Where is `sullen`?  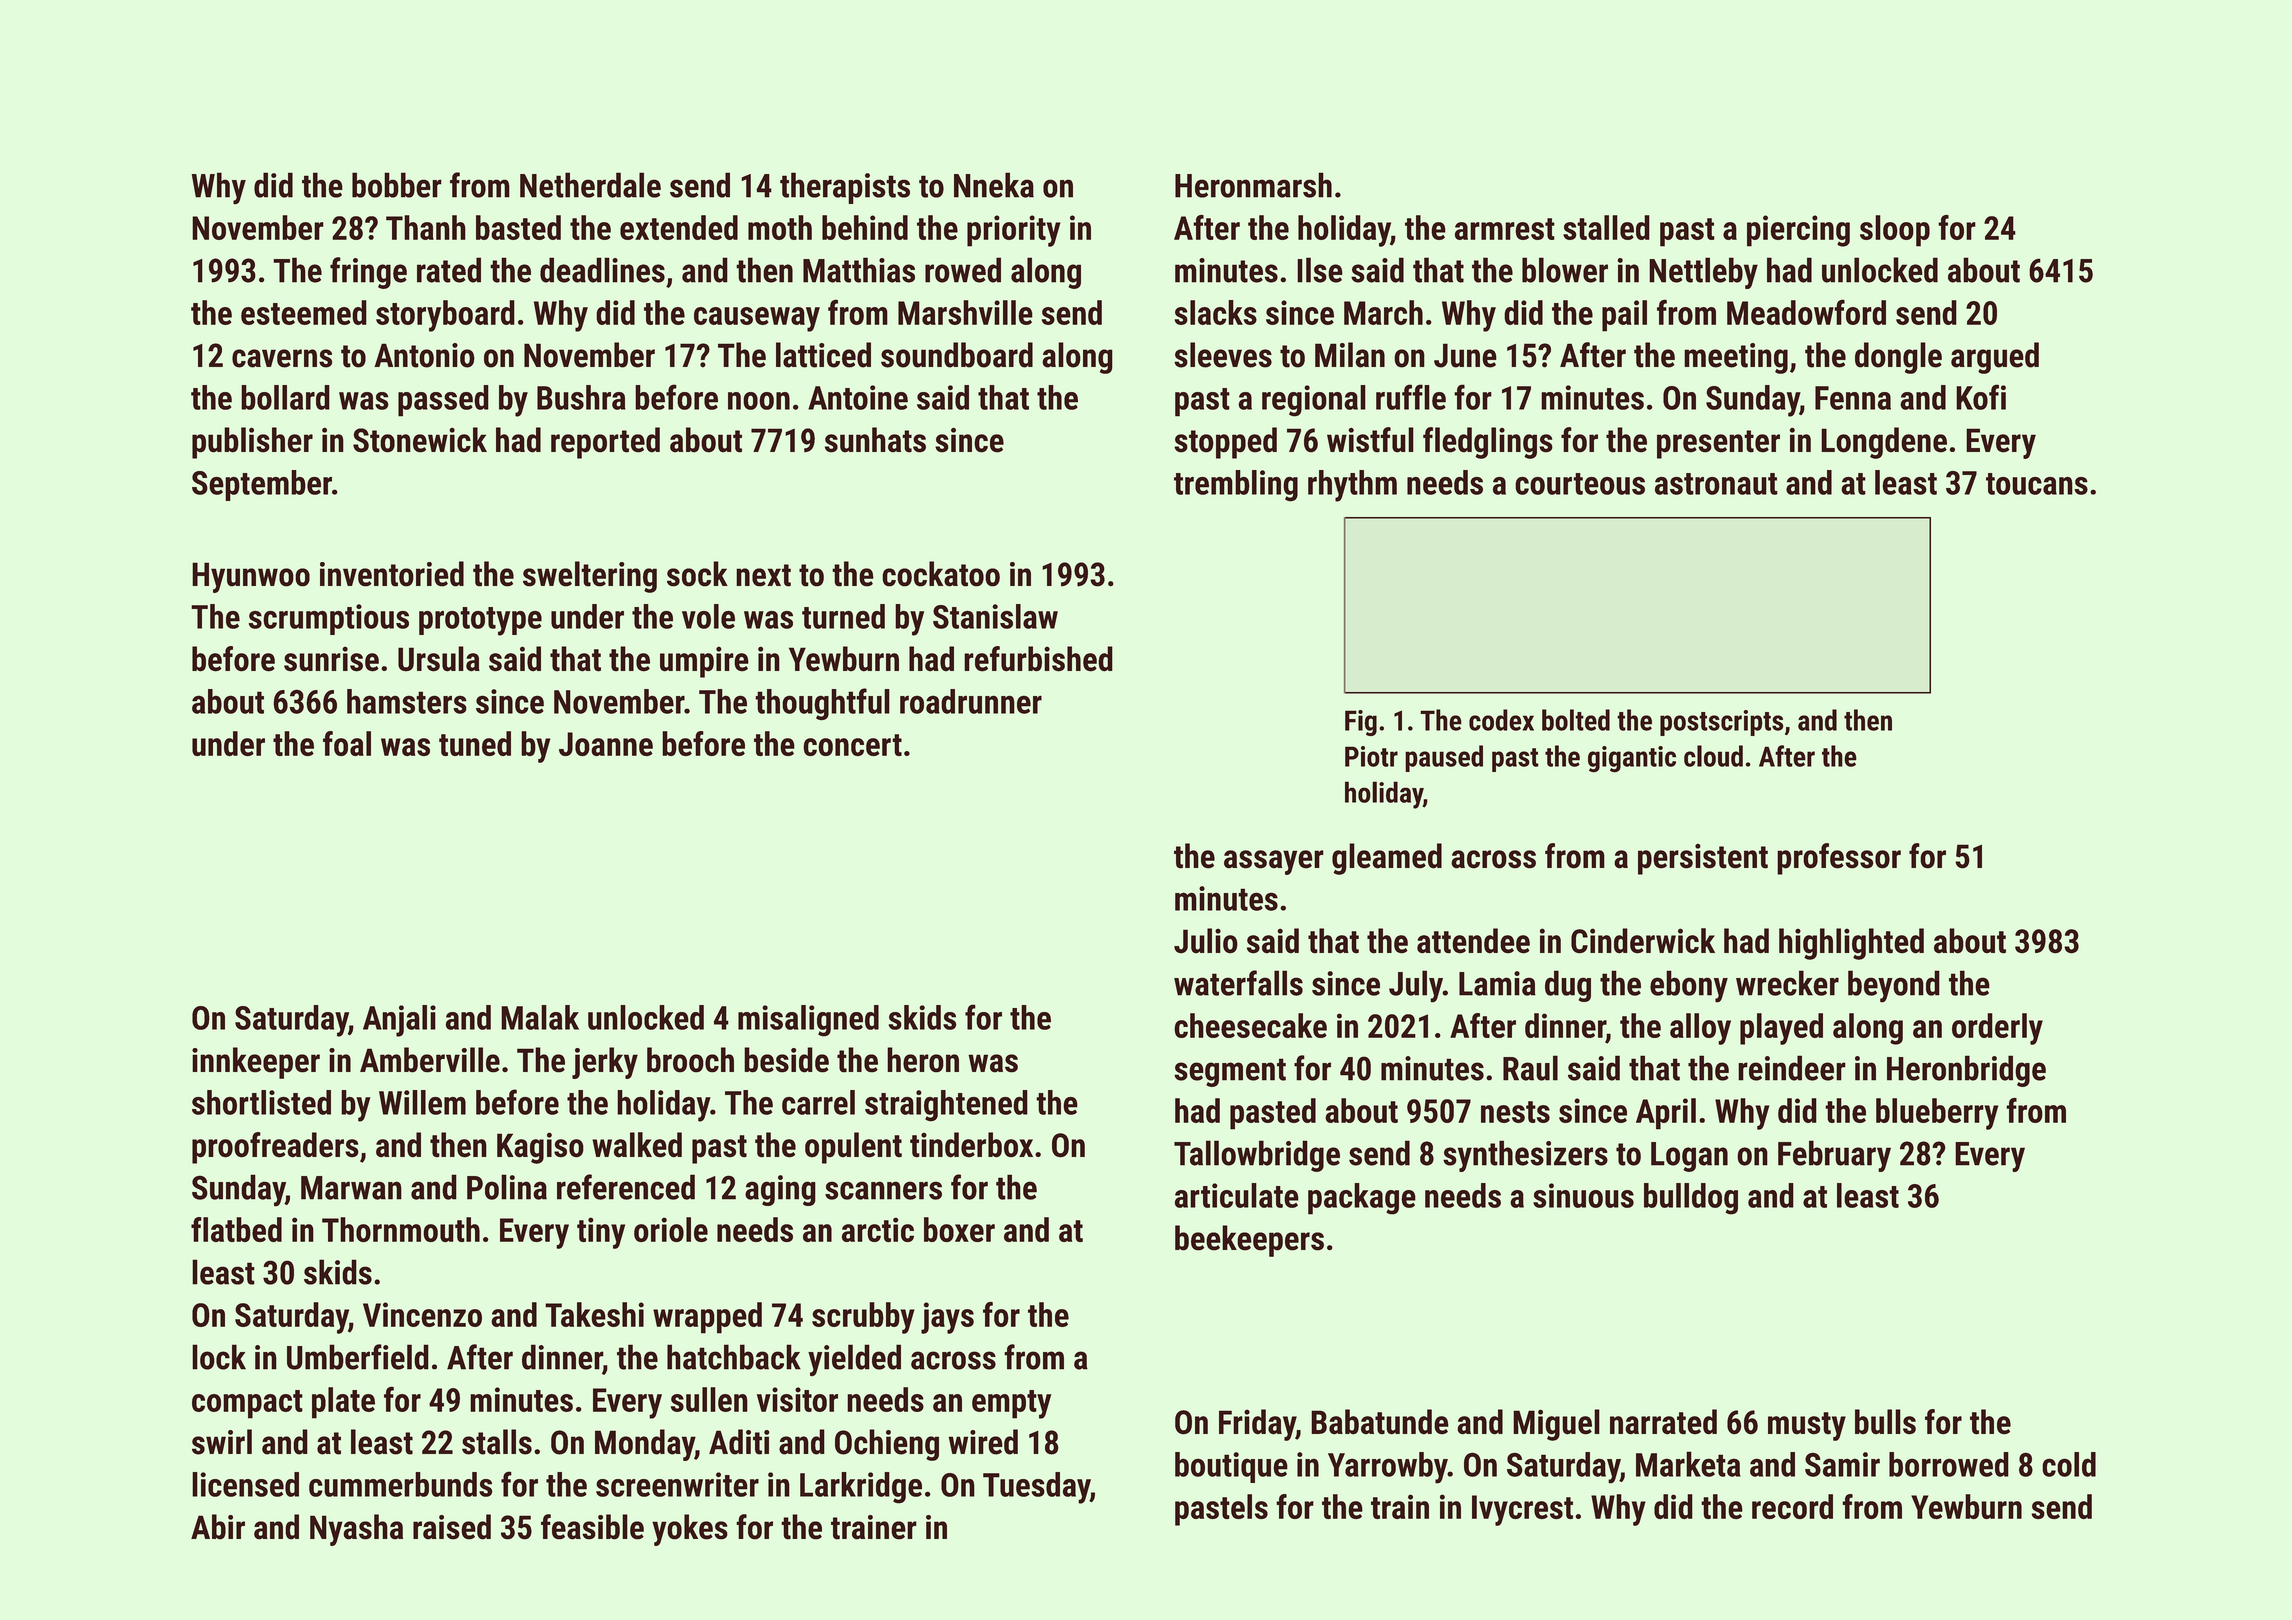
sullen is located at coordinates (709, 1399).
